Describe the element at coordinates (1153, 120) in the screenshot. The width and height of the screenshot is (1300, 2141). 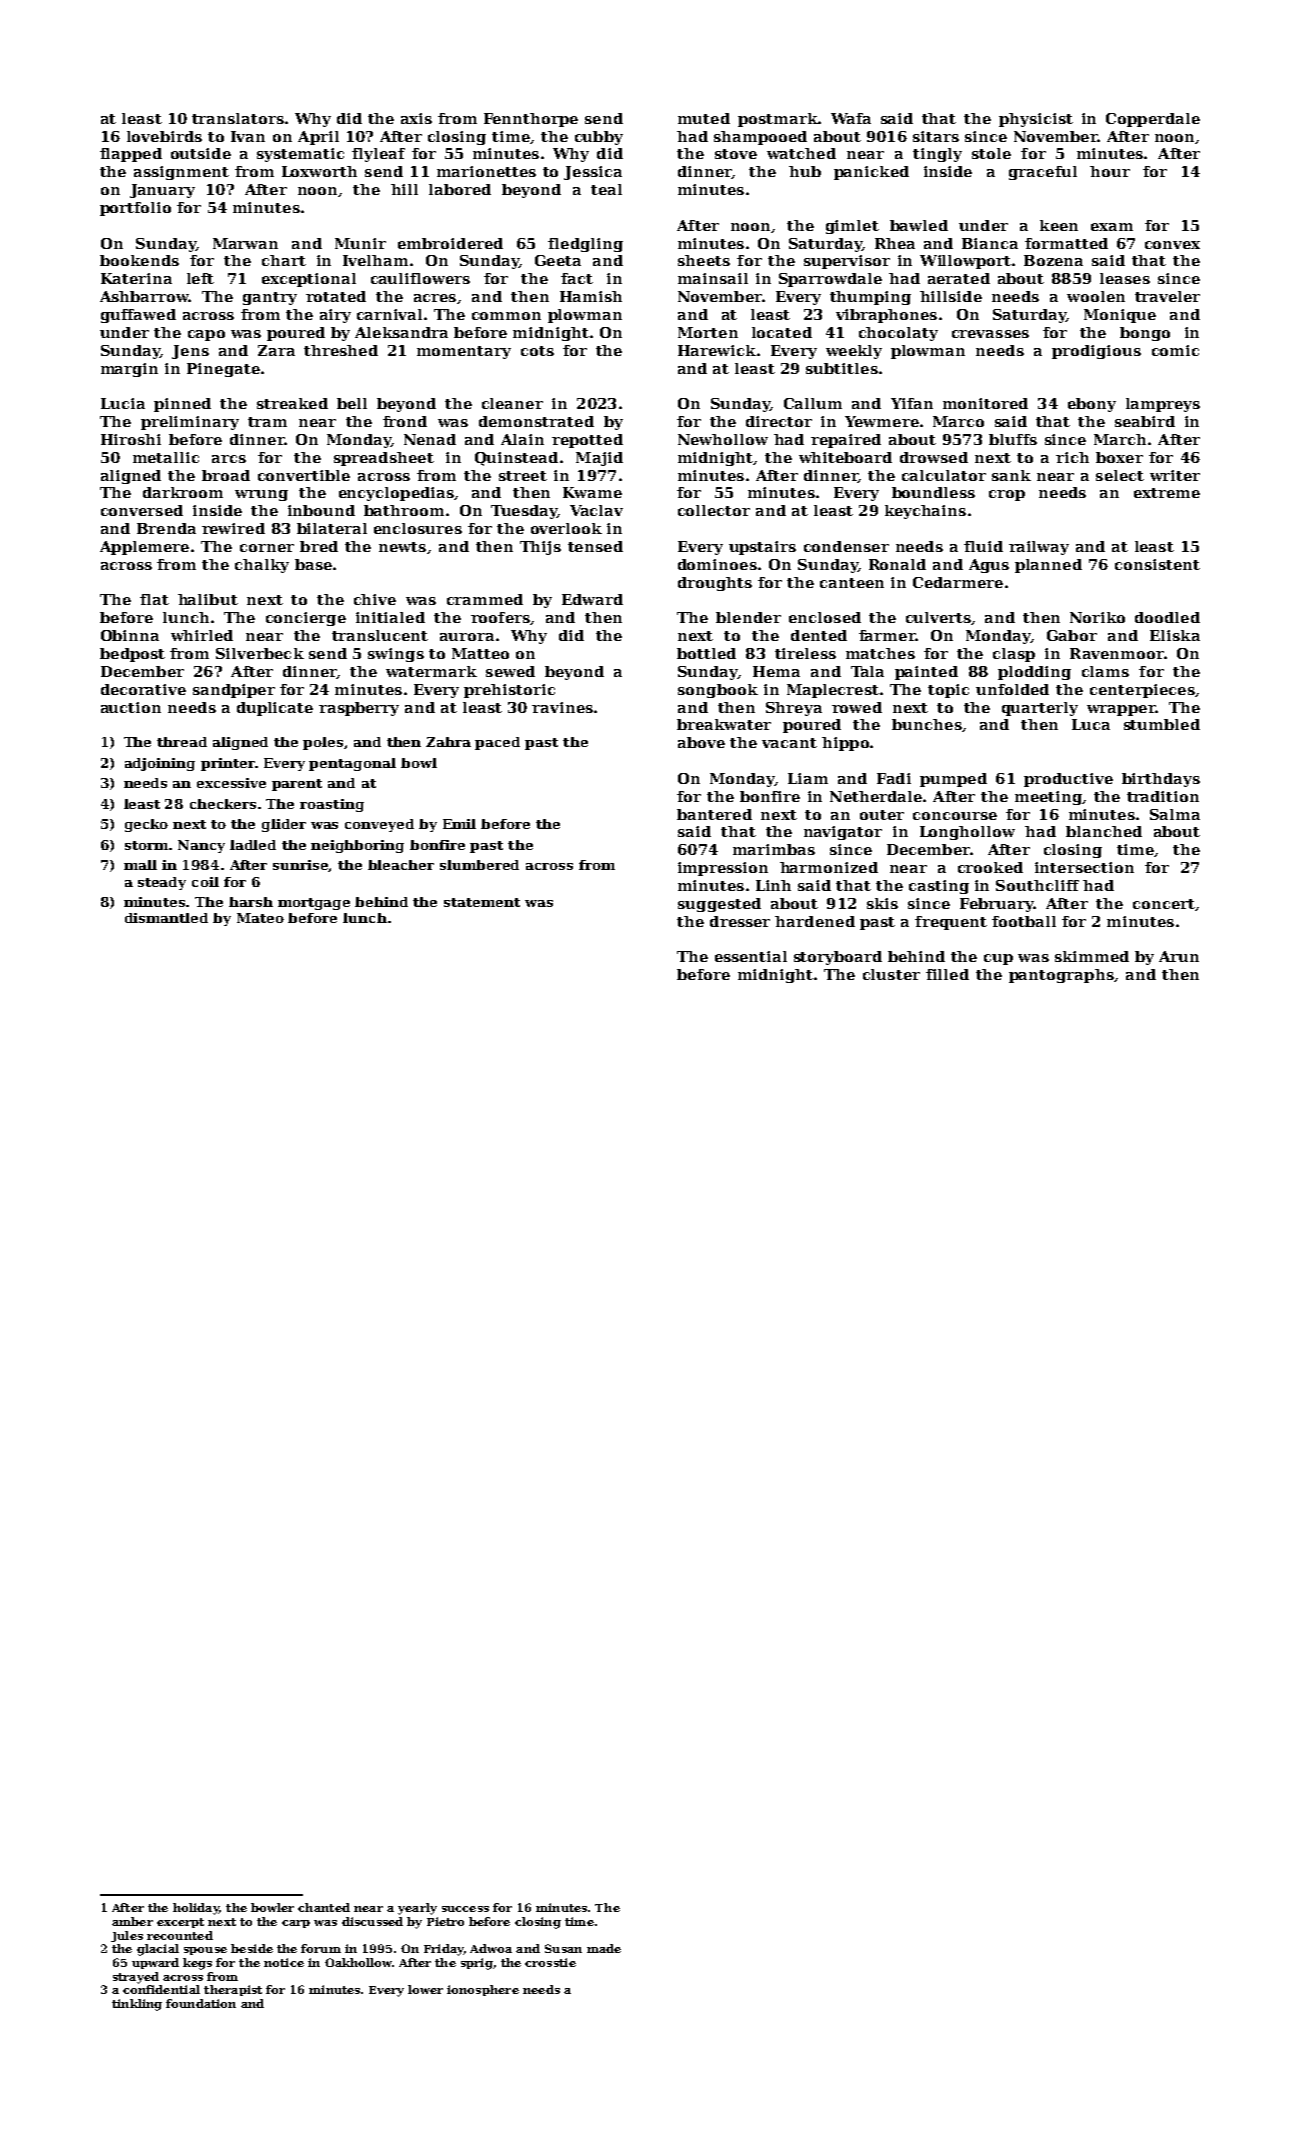
I see `Copperdale` at that location.
